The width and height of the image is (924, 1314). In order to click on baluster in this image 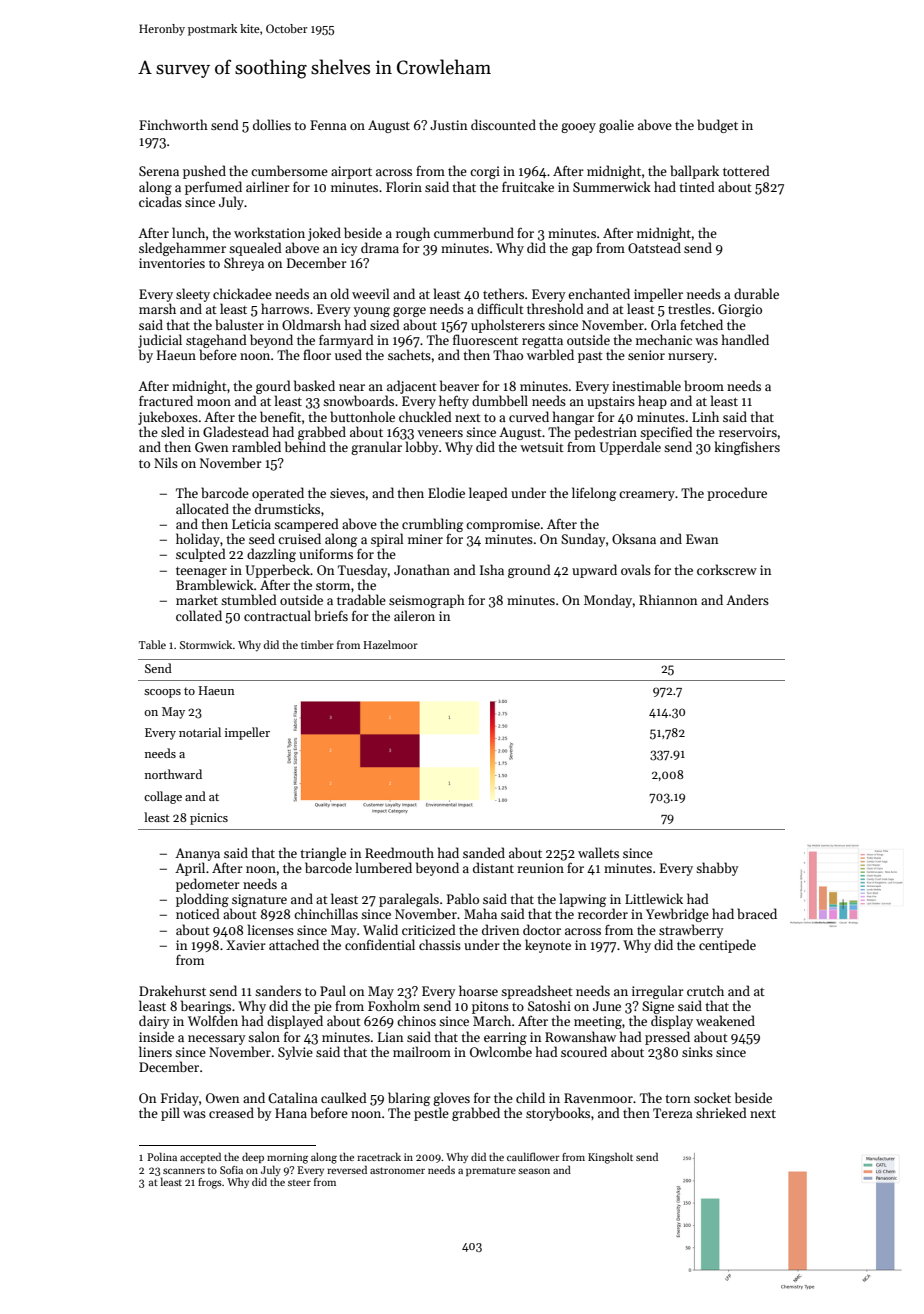, I will do `click(239, 324)`.
